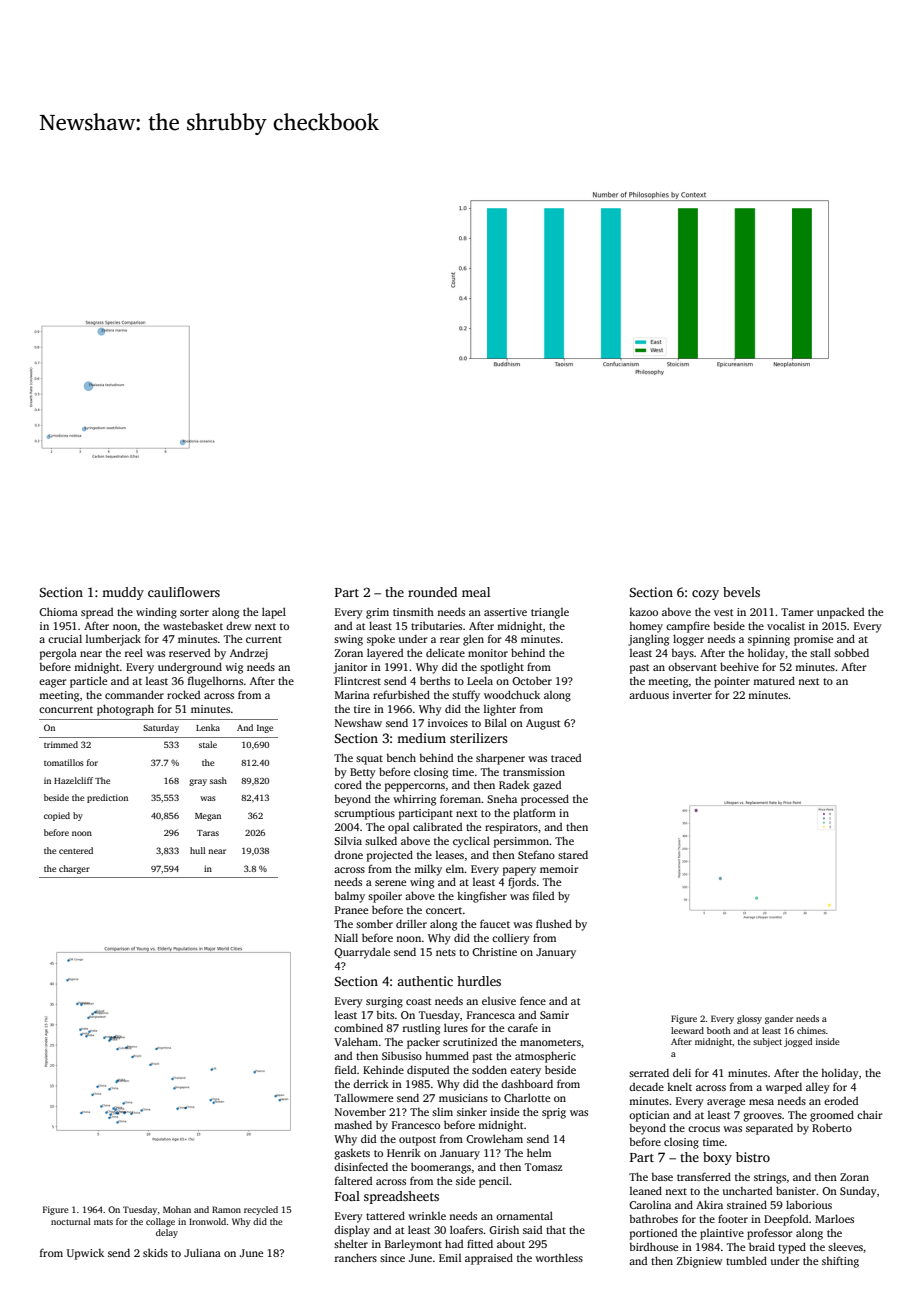  What do you see at coordinates (208, 817) in the screenshot?
I see `Megan` at bounding box center [208, 817].
